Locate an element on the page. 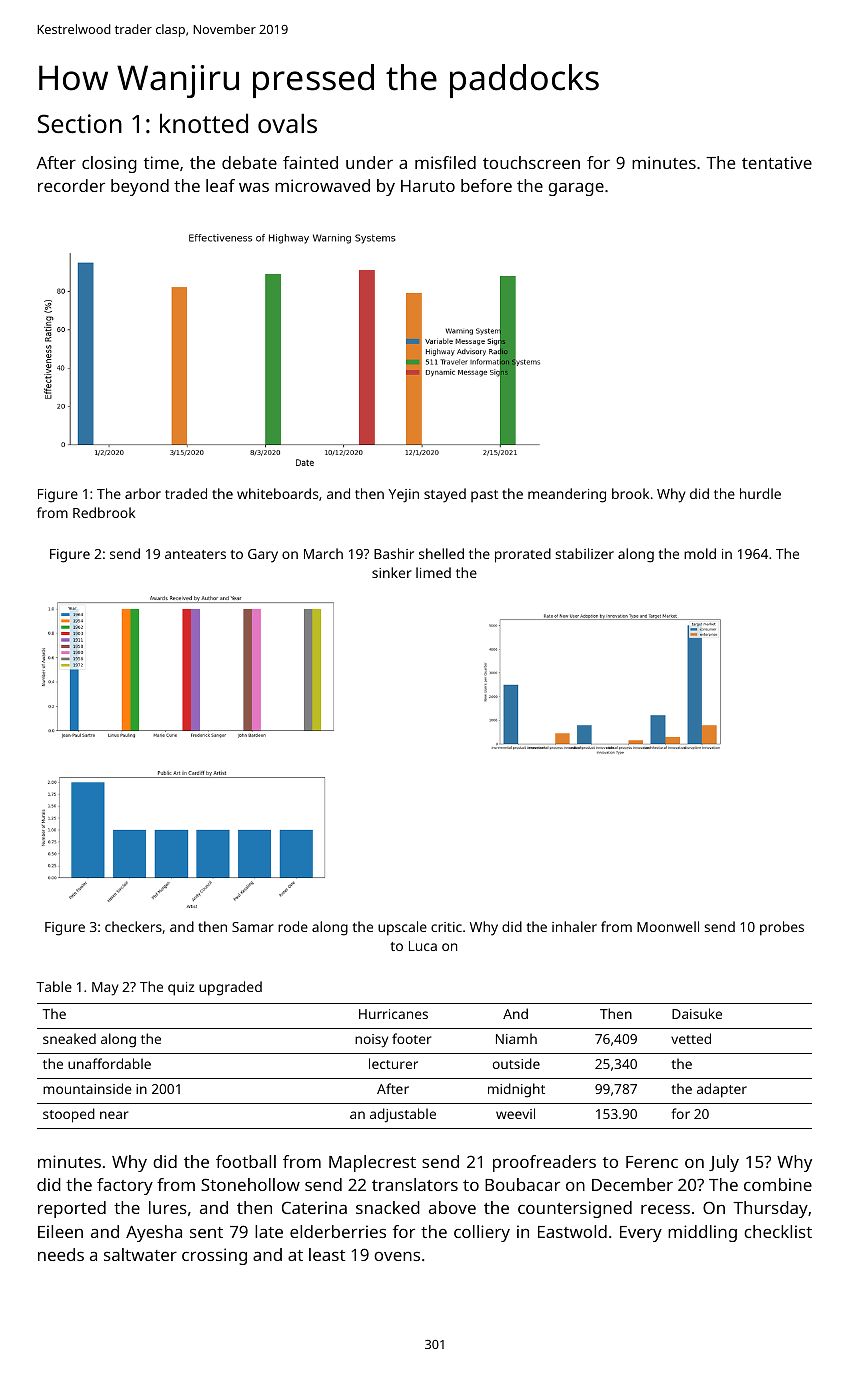 This image has width=849, height=1400. stabilizer is located at coordinates (585, 553).
